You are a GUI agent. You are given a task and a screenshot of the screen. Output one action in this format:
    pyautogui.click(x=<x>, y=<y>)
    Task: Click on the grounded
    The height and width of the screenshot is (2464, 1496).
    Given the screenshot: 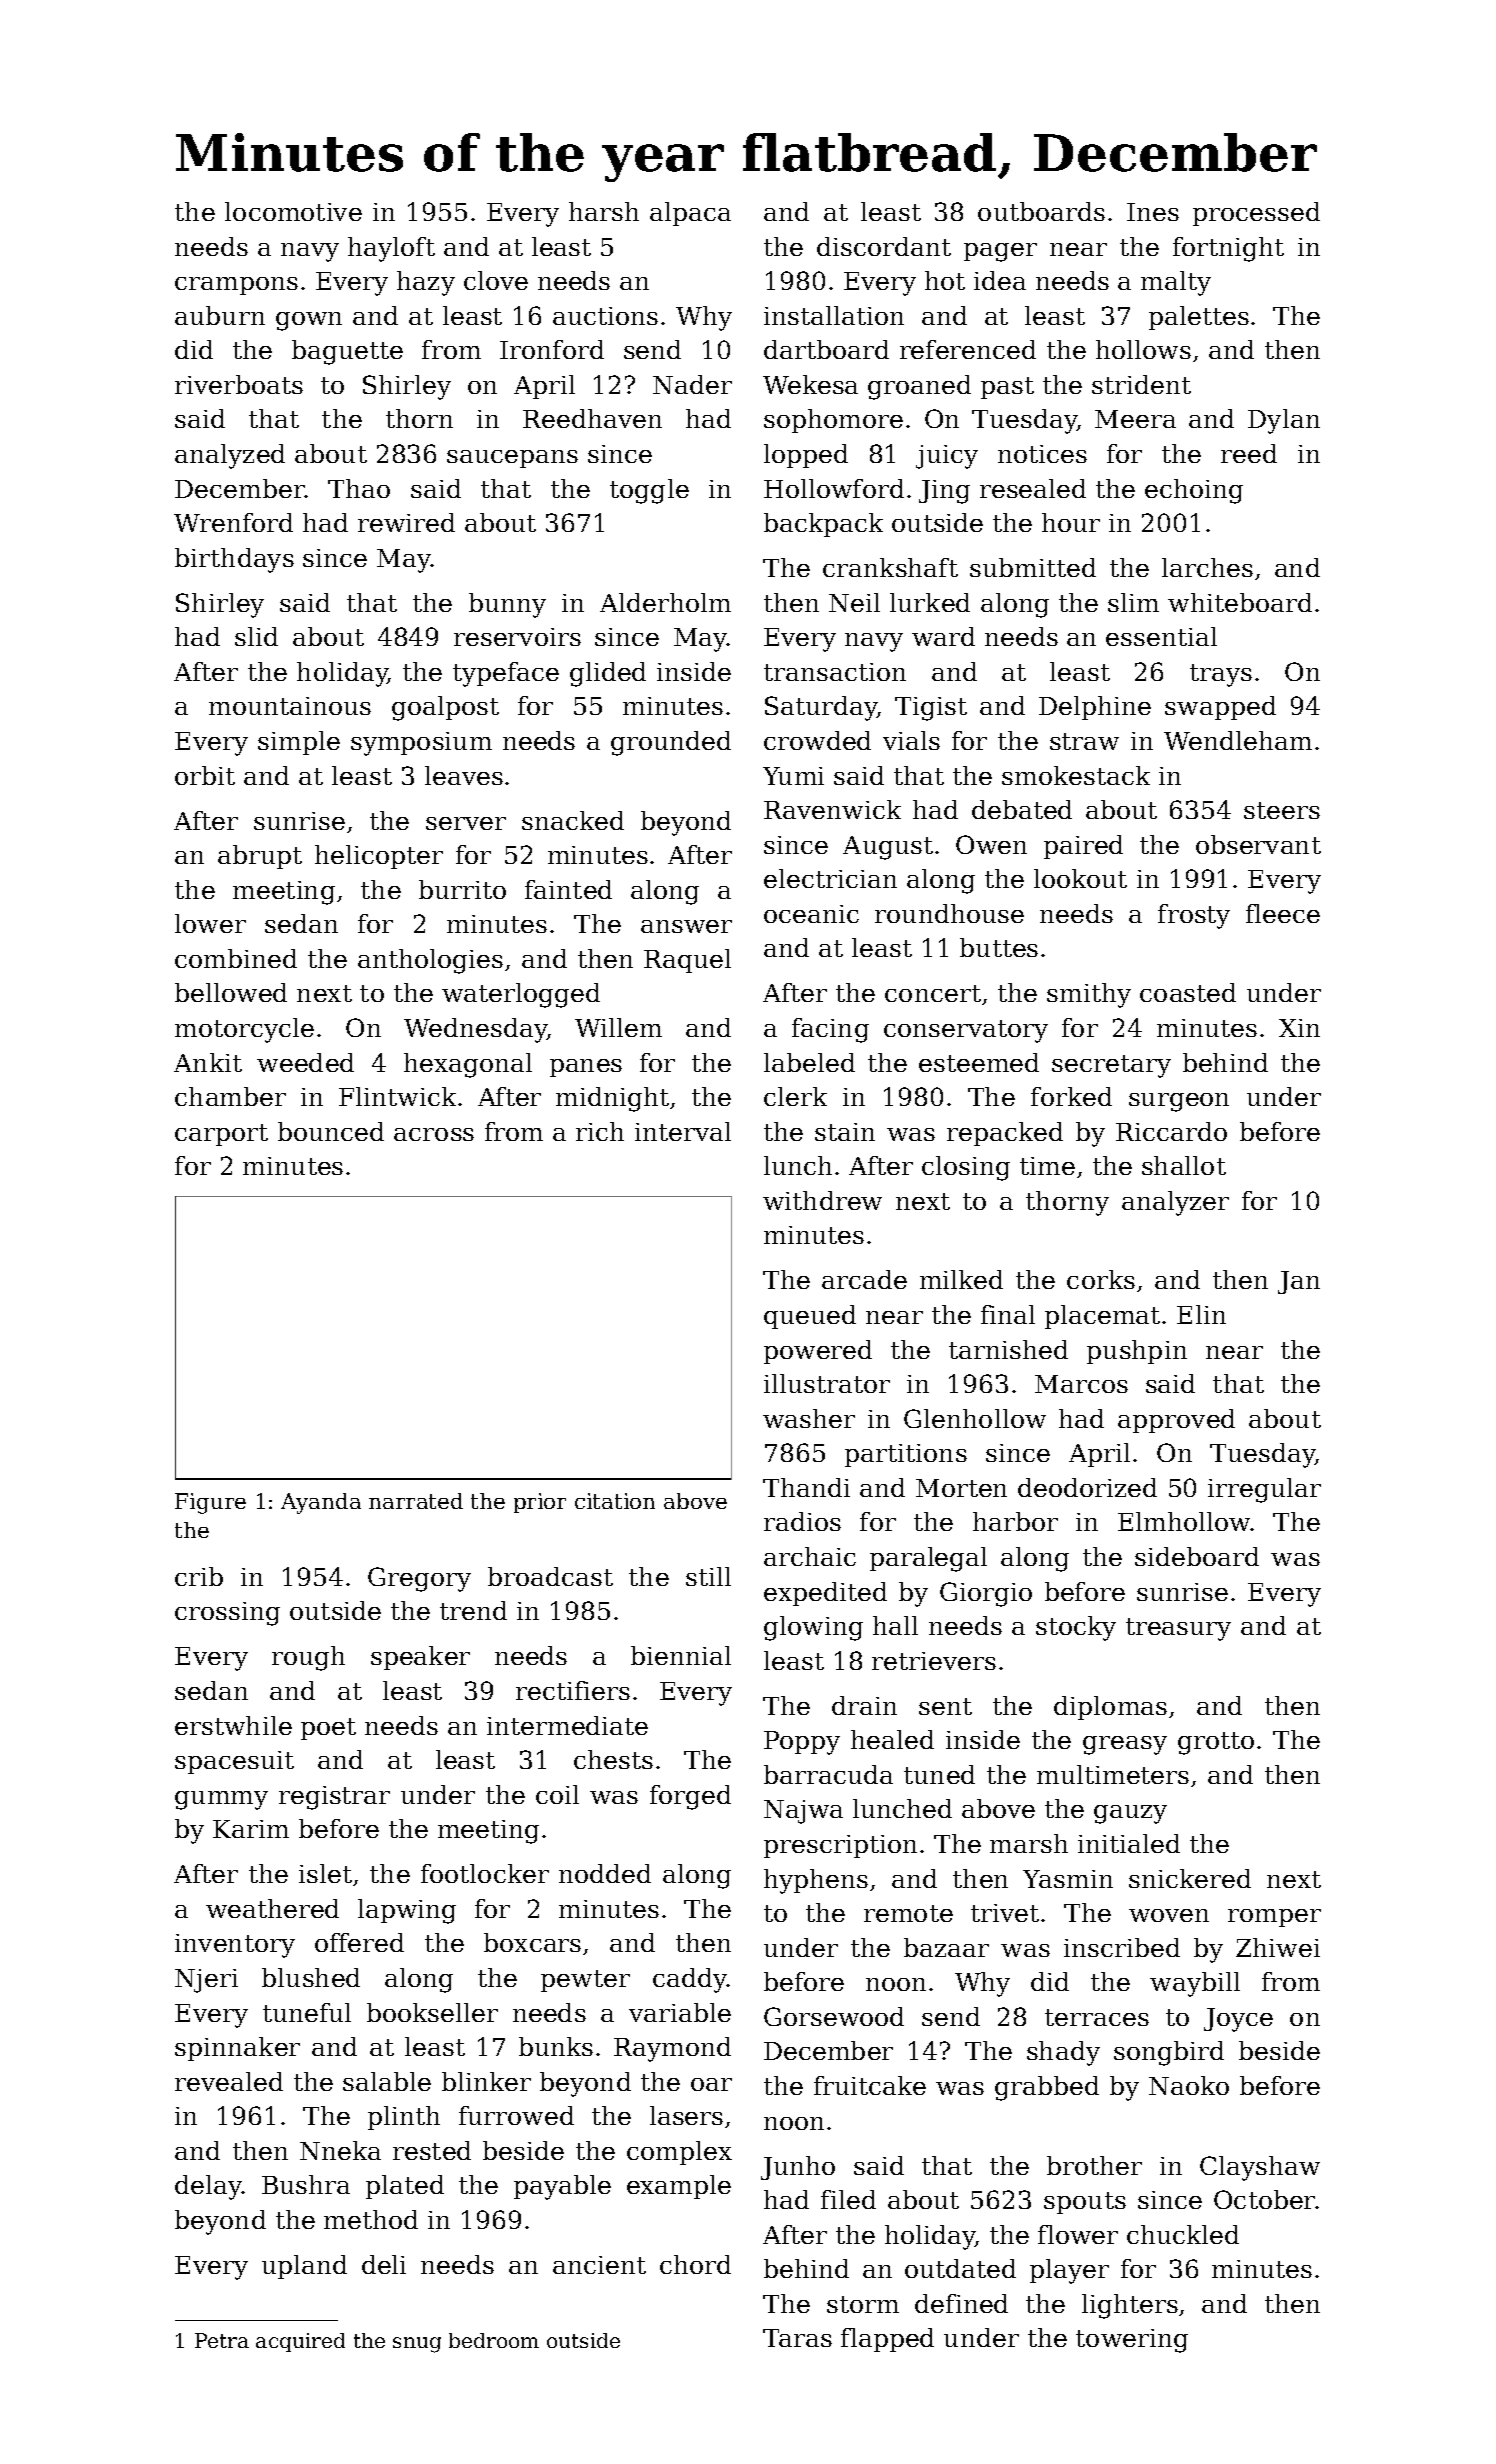 What is the action you would take?
    pyautogui.click(x=671, y=743)
